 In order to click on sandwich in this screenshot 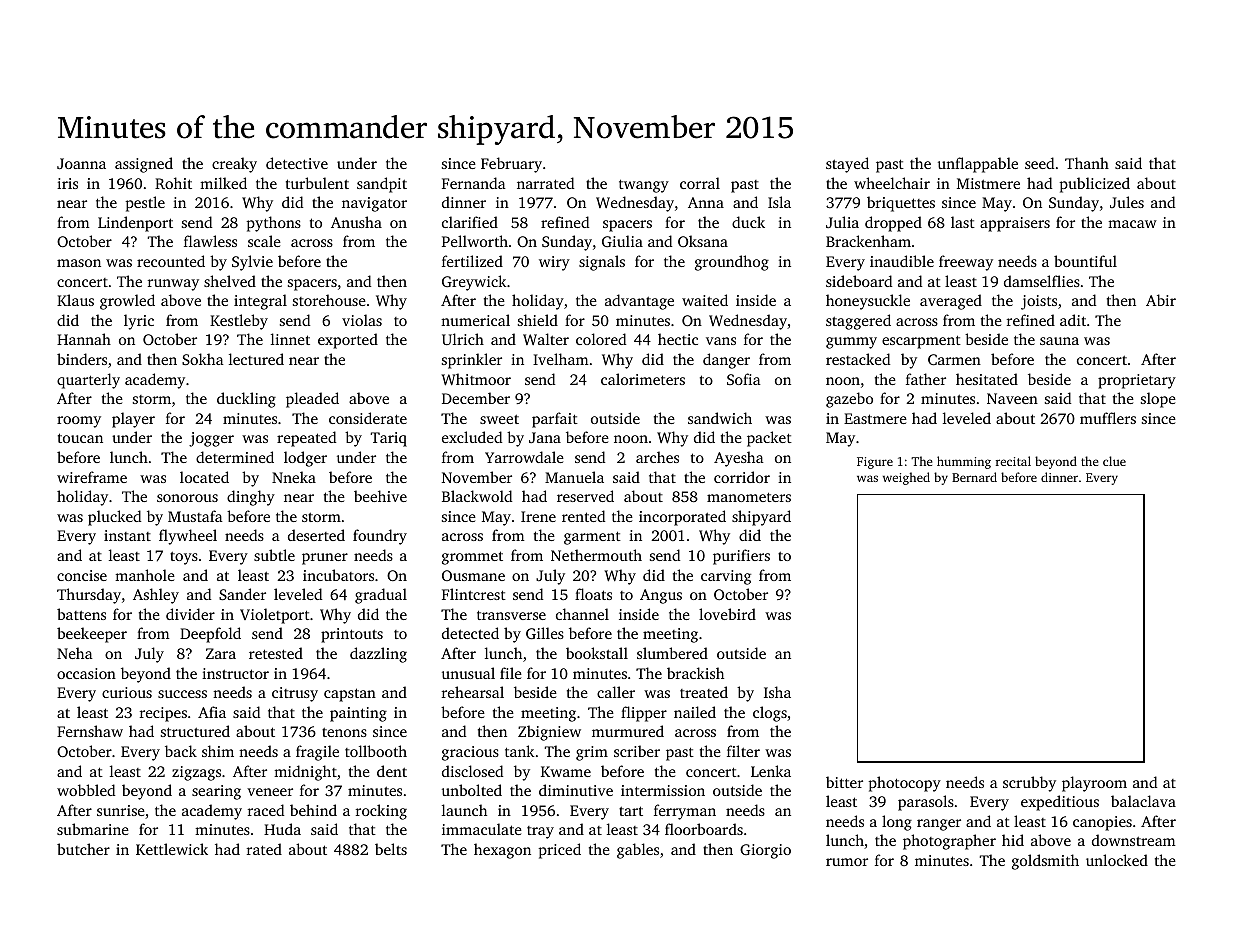, I will do `click(720, 418)`.
